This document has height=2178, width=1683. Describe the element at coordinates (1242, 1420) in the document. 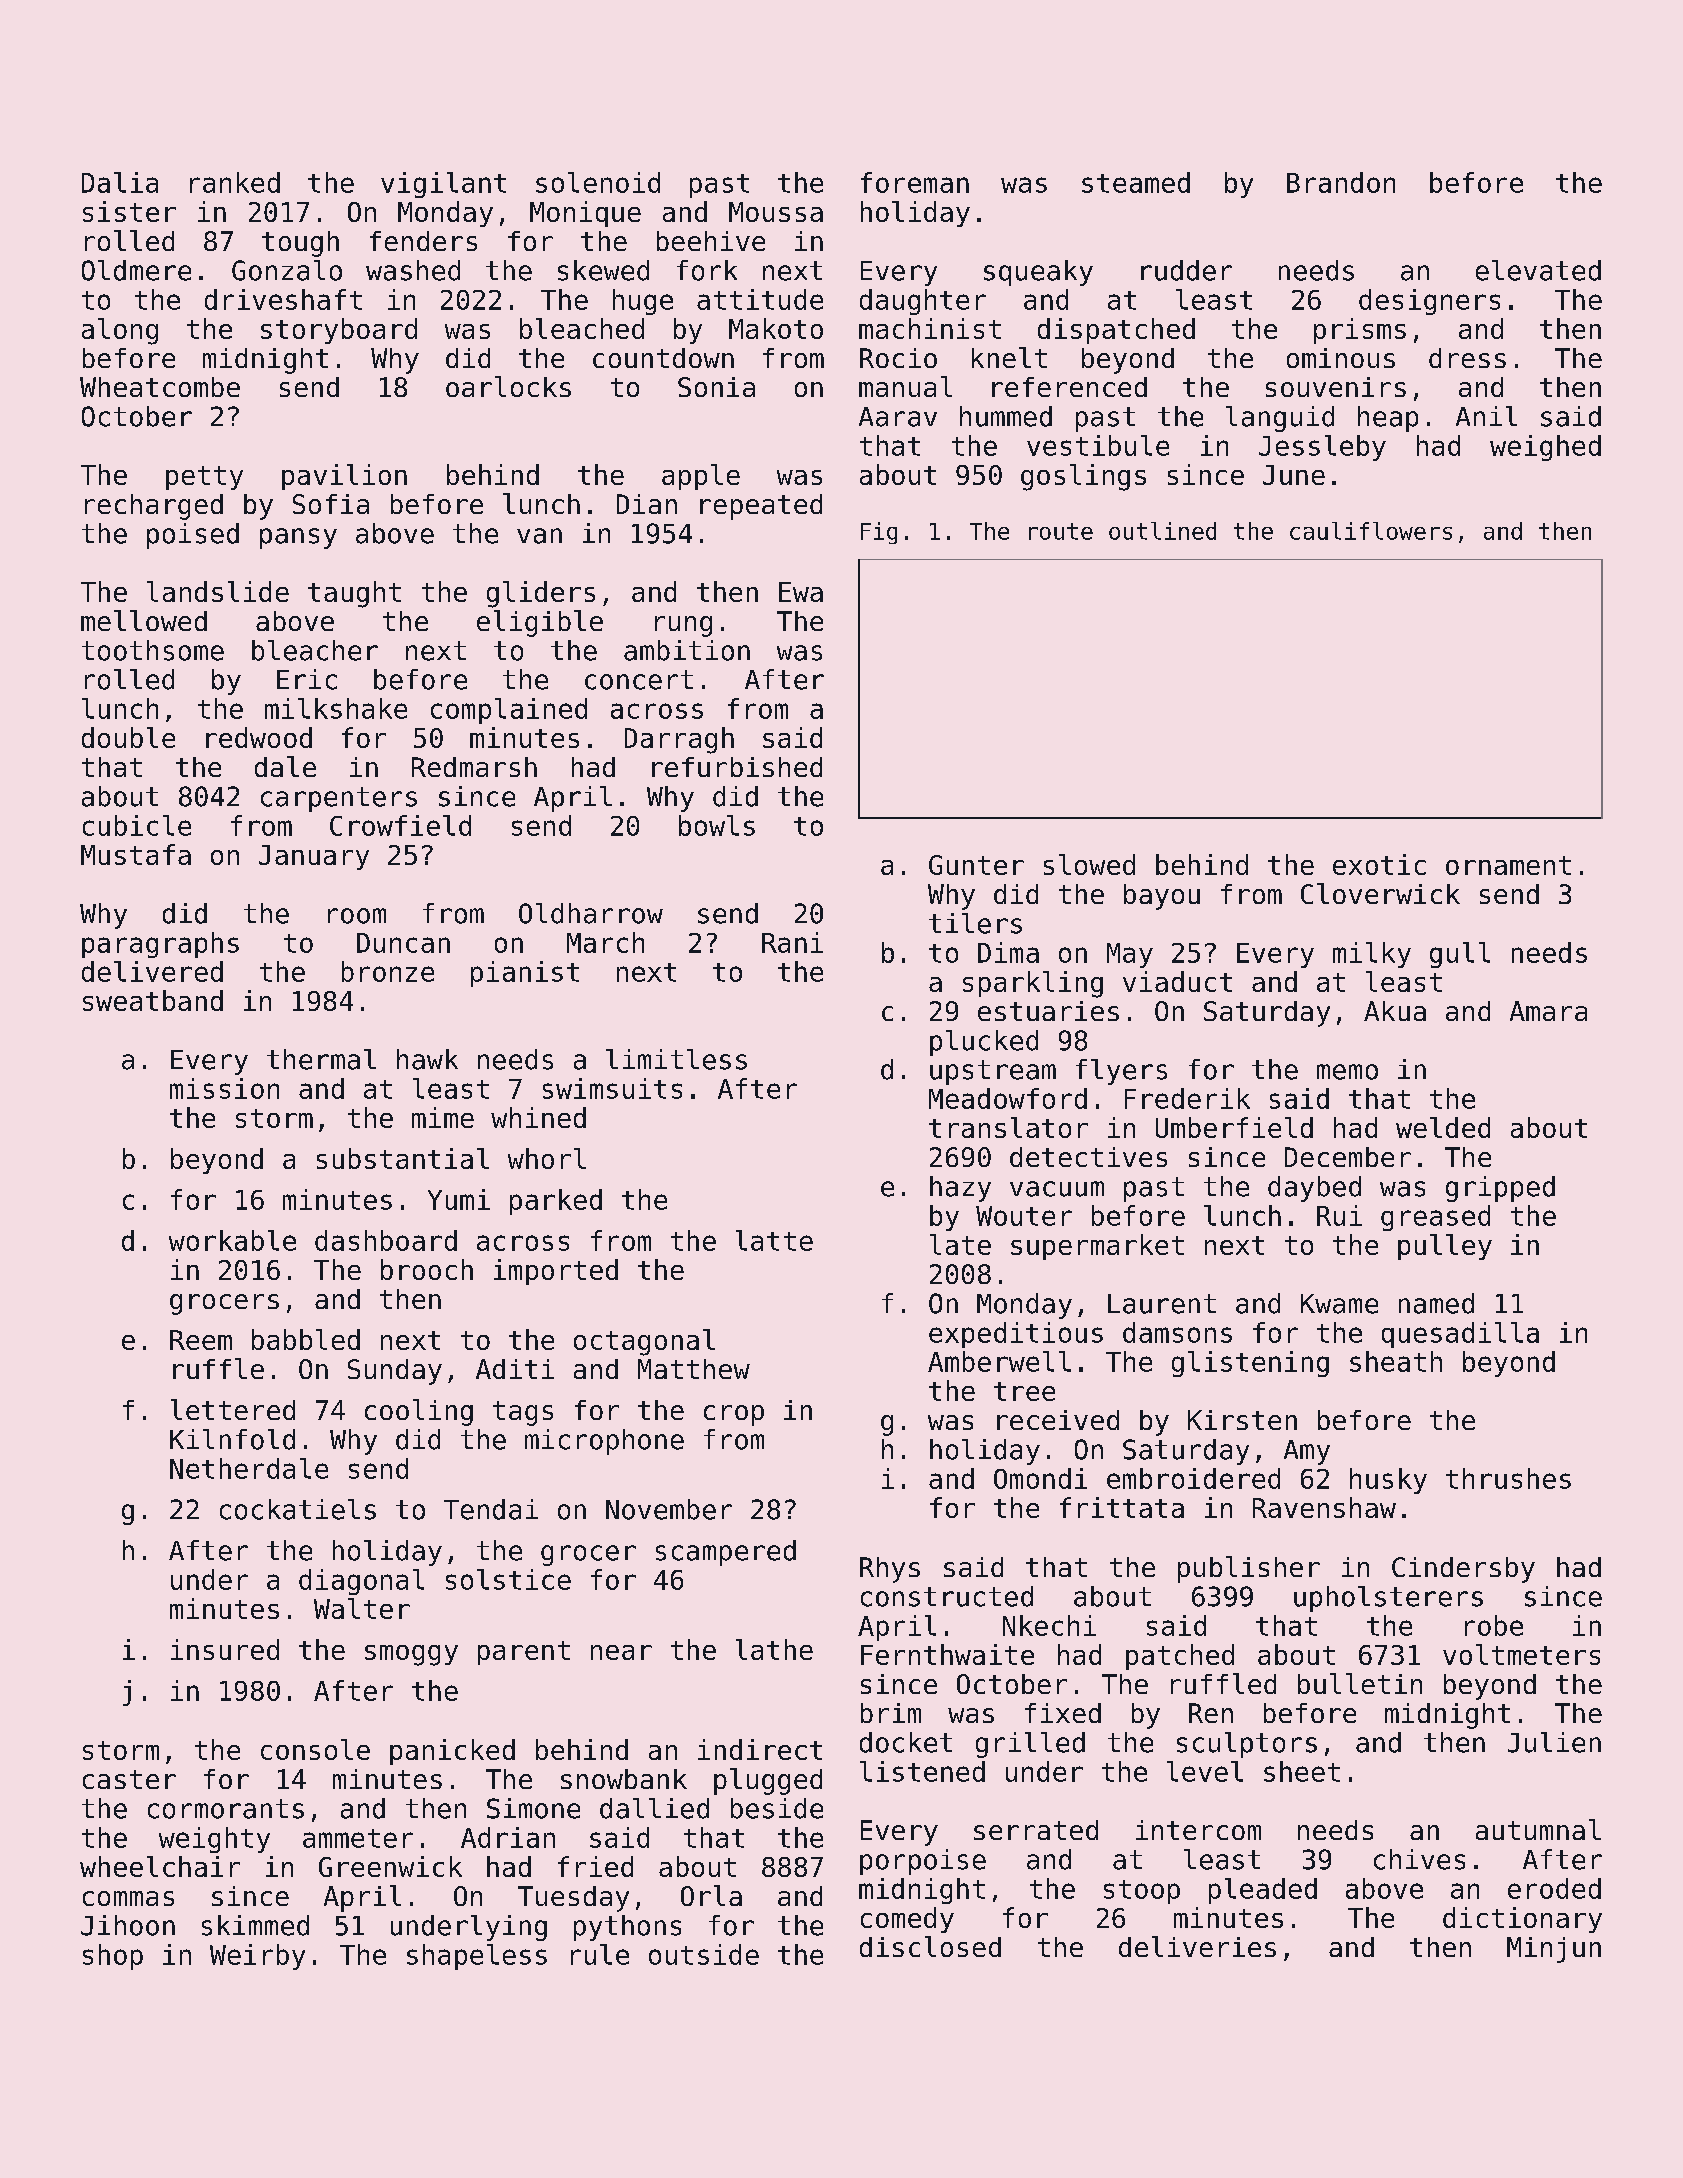

I see `Kirsten` at that location.
